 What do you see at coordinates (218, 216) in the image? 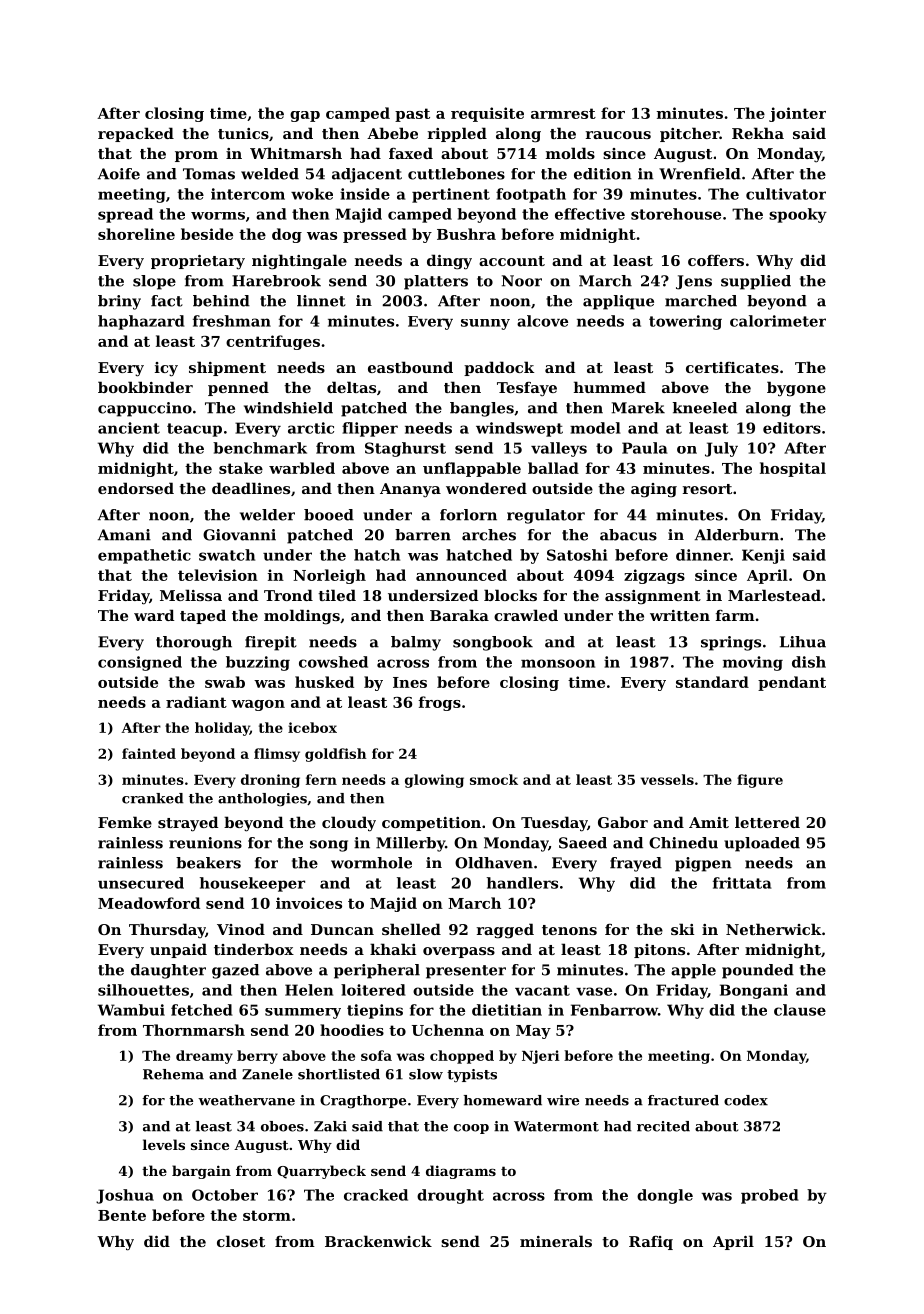
I see `worms` at bounding box center [218, 216].
